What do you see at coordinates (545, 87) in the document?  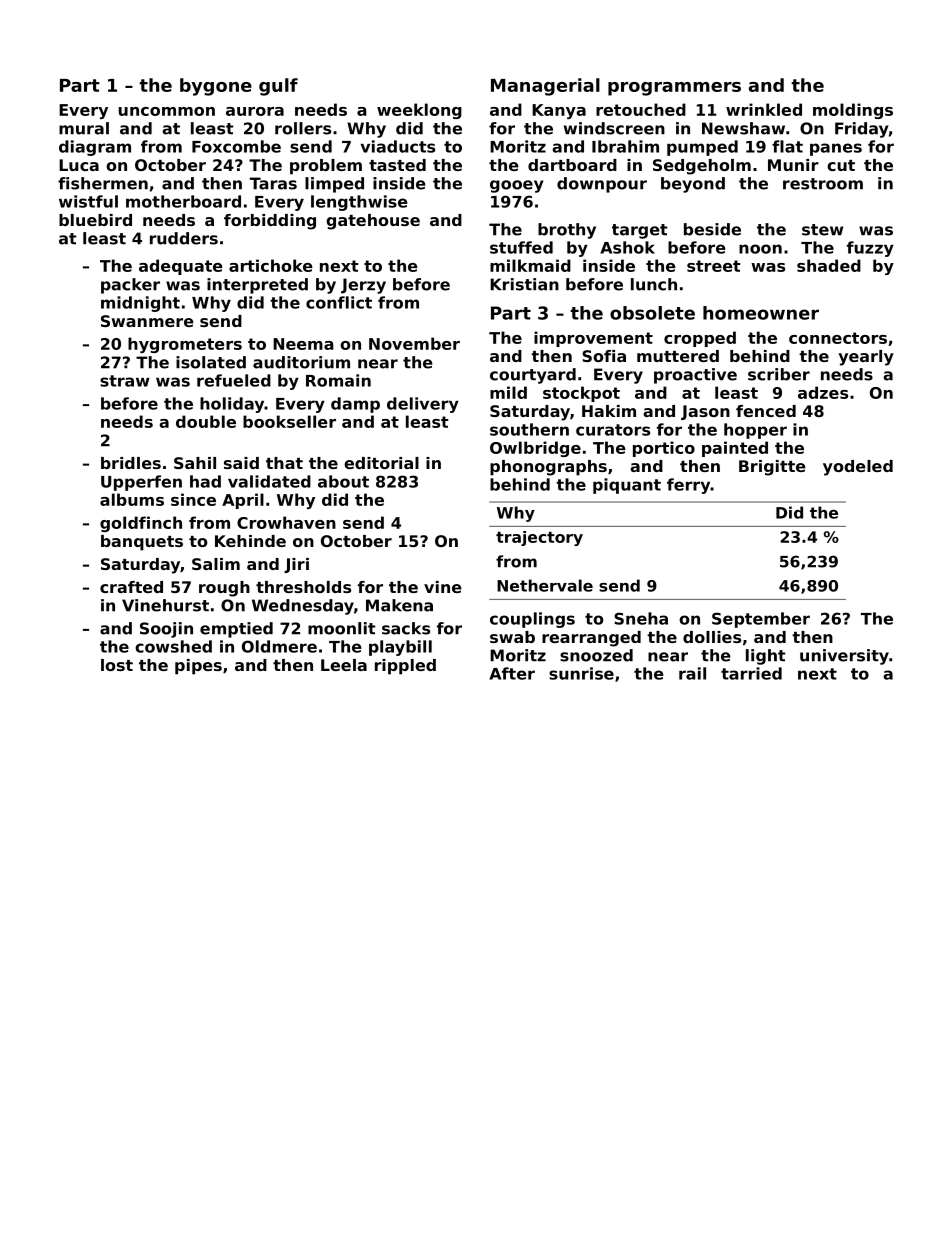 I see `Managerial` at bounding box center [545, 87].
